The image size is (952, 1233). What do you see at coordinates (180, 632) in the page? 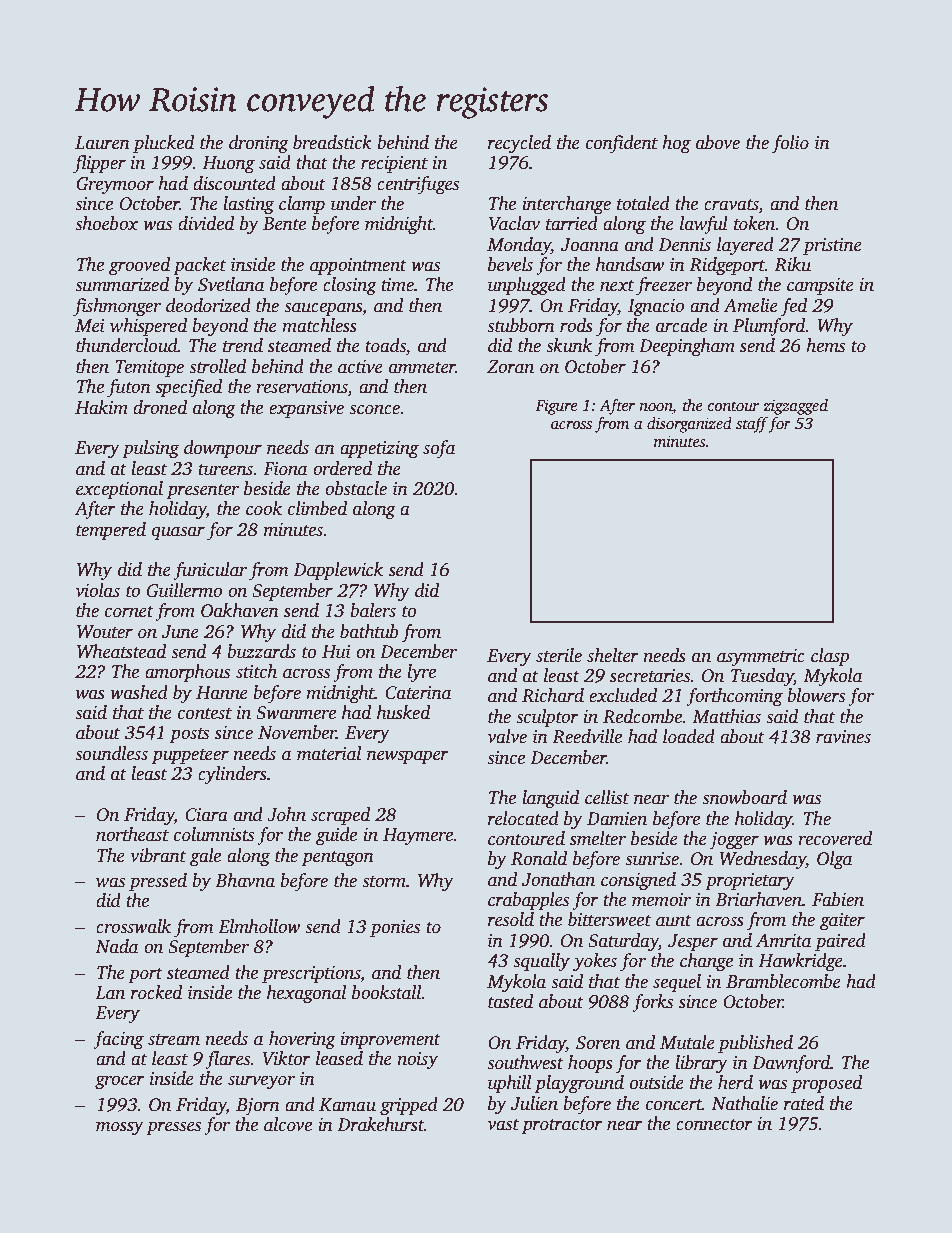
I see `June` at bounding box center [180, 632].
